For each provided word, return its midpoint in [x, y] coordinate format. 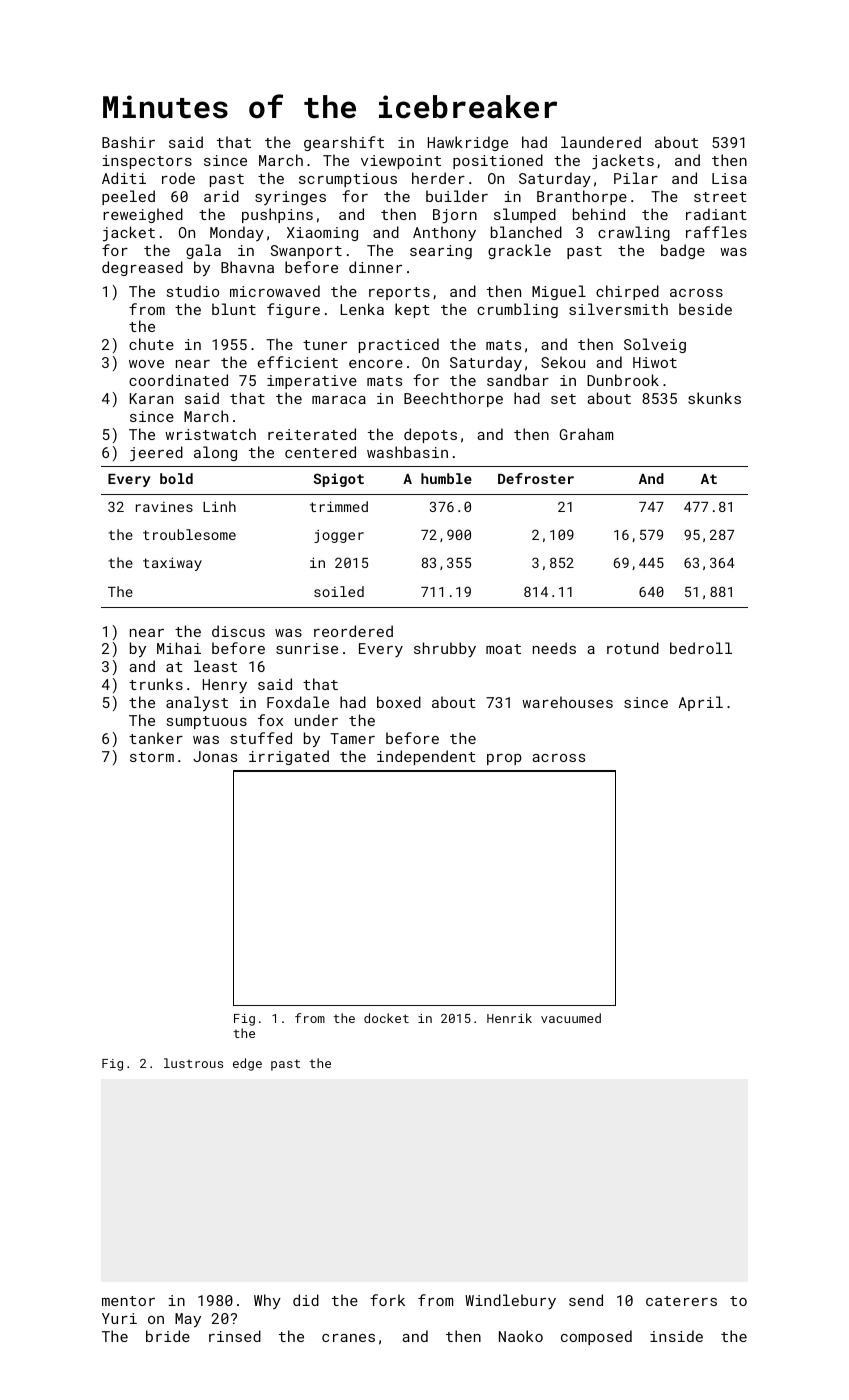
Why [267, 1301]
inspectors [147, 162]
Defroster [536, 478]
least [215, 666]
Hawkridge [468, 143]
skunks [714, 398]
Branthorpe [582, 197]
